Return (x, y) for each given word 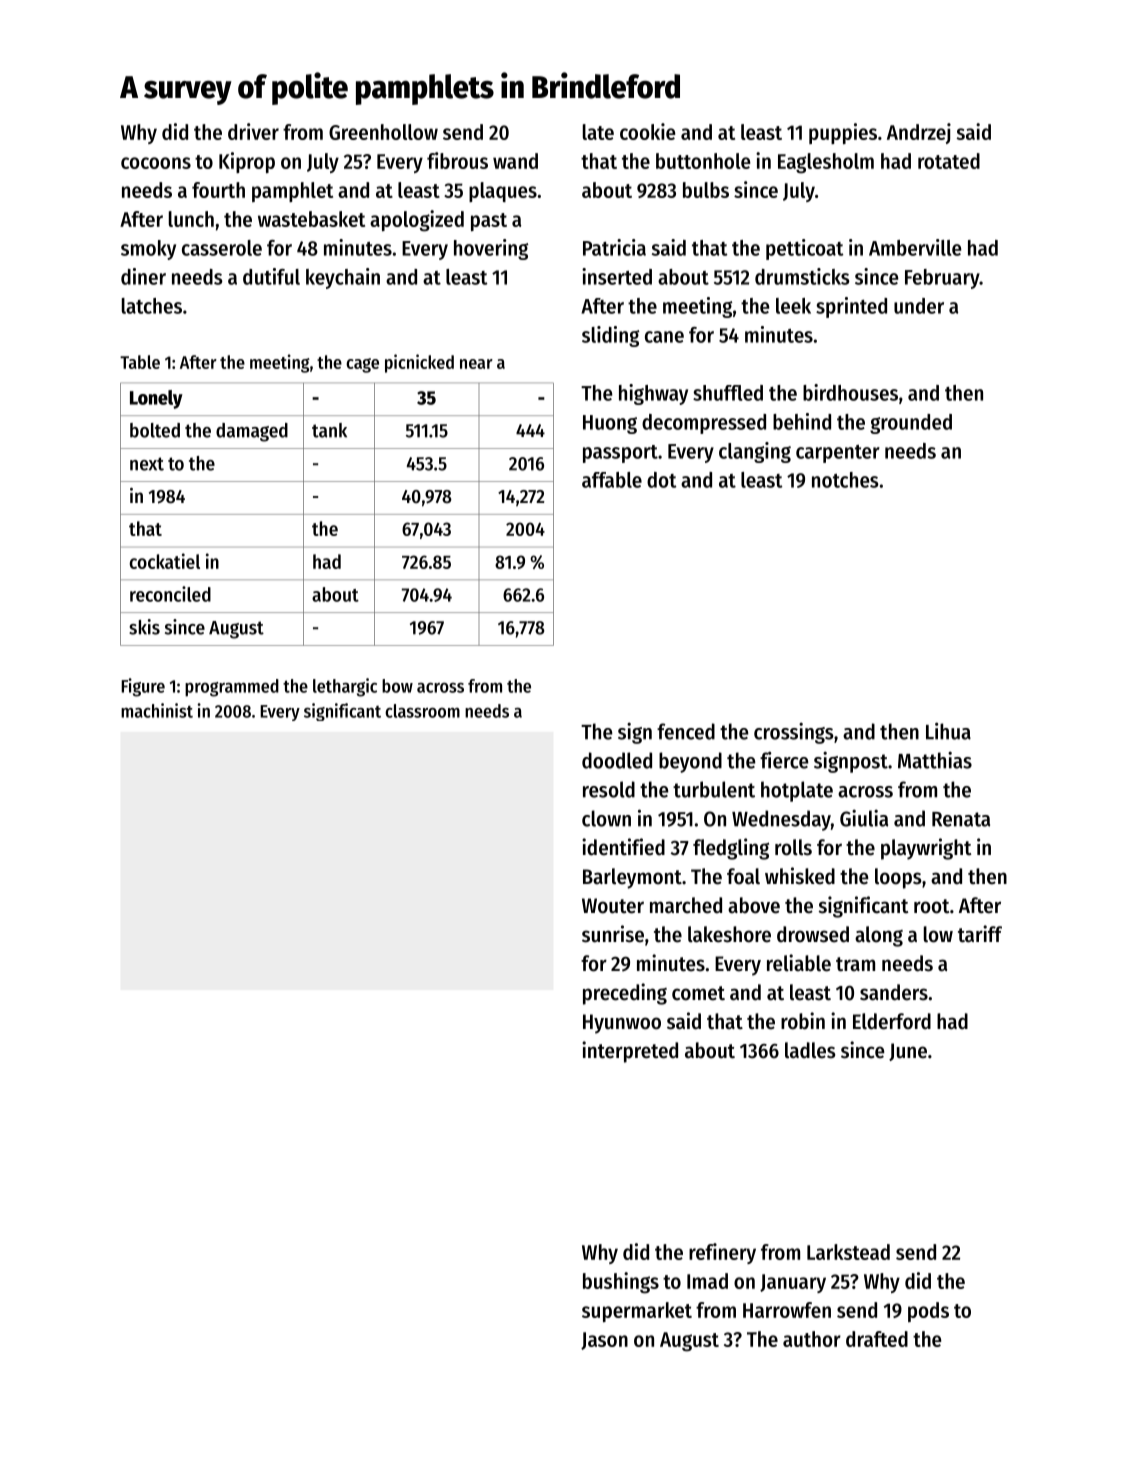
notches (845, 480)
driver (253, 131)
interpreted (630, 1052)
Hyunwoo (622, 1024)
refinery (722, 1253)
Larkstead (848, 1252)
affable (612, 480)
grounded (911, 424)
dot (661, 480)
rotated (949, 161)
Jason (604, 1341)
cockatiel (165, 561)
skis (144, 627)
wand (515, 161)
